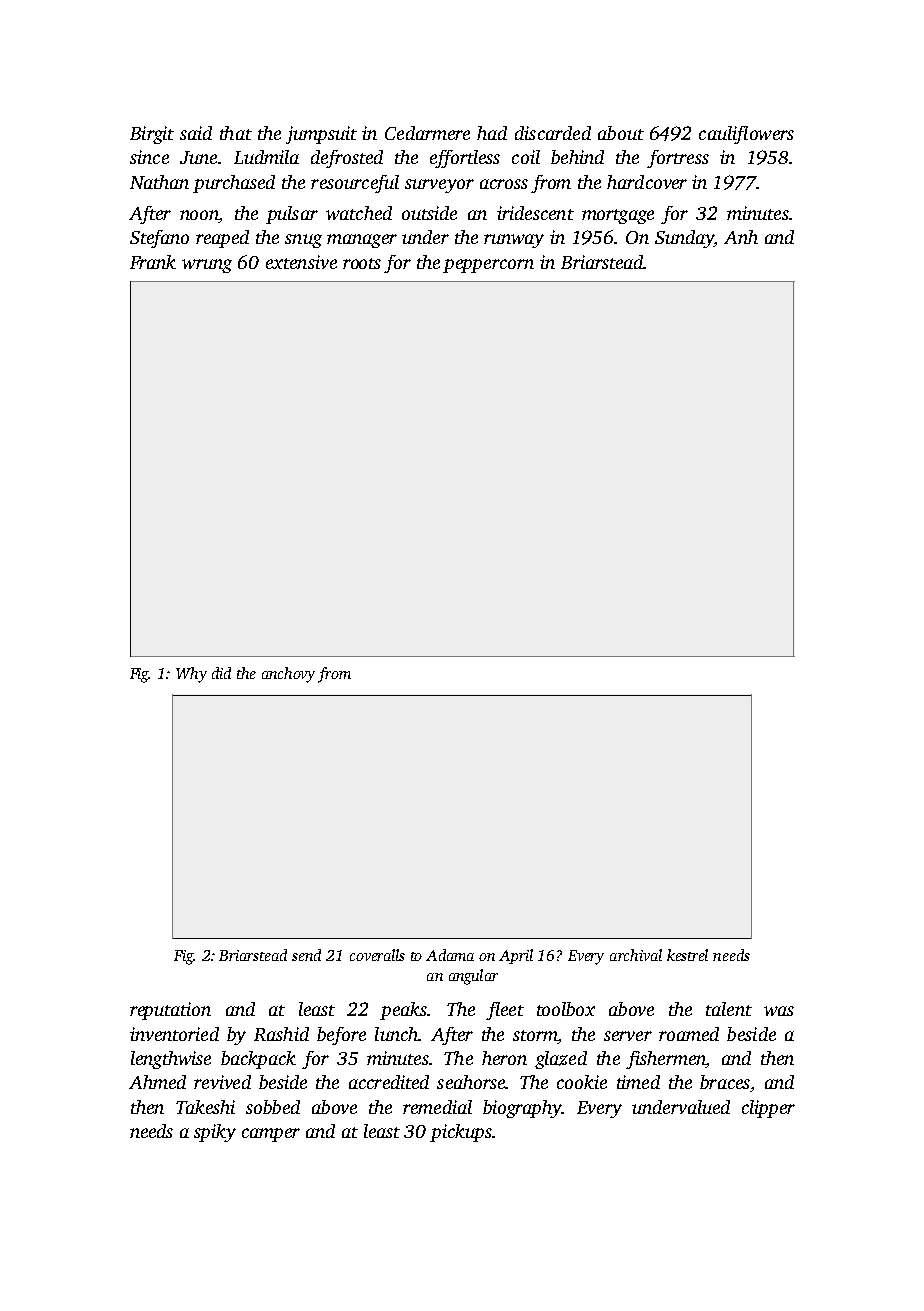 Image resolution: width=924 pixels, height=1311 pixels. What do you see at coordinates (516, 956) in the screenshot?
I see `April` at bounding box center [516, 956].
